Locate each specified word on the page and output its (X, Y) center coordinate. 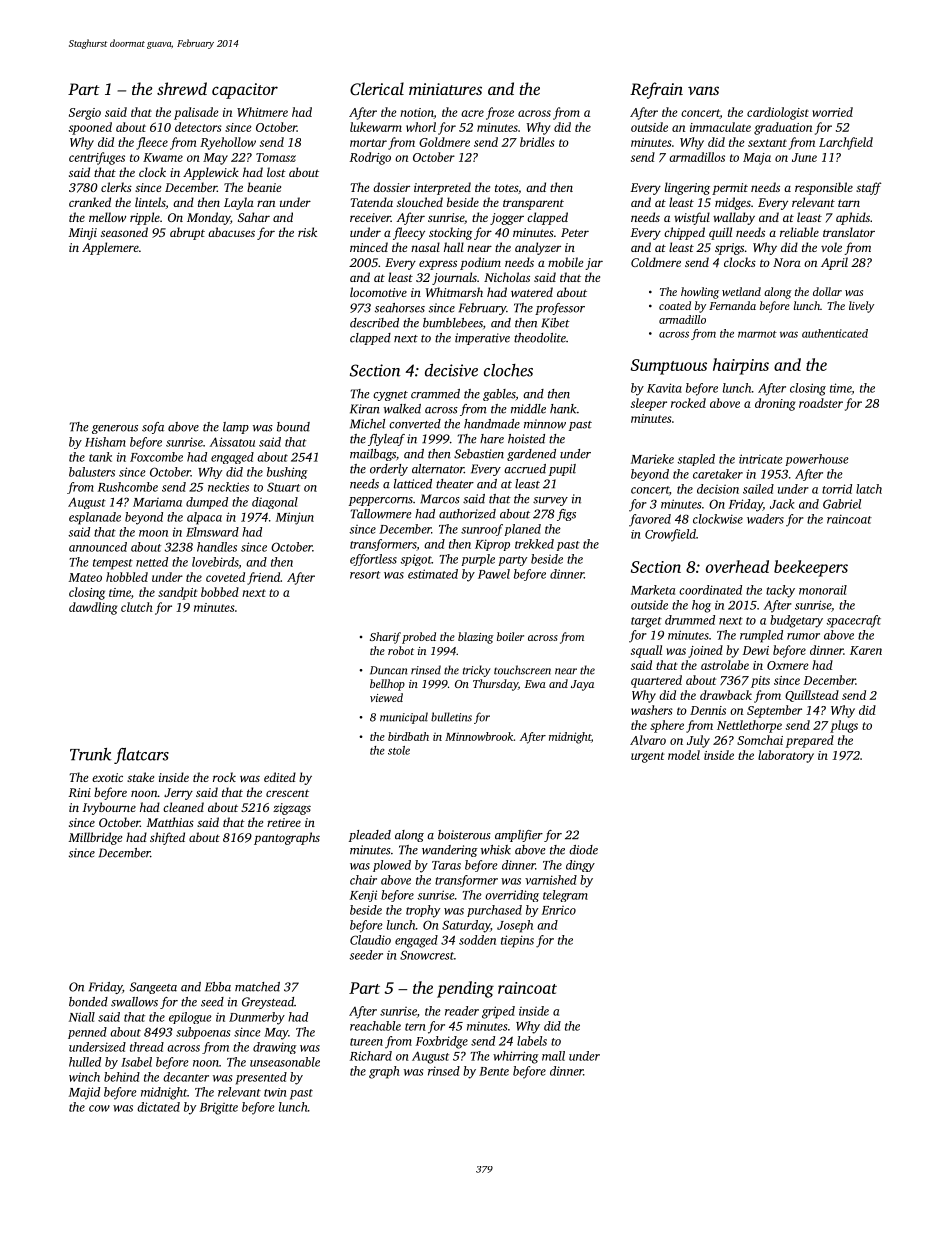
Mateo (85, 577)
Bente (494, 1071)
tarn (849, 203)
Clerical (377, 88)
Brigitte (219, 1108)
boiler (510, 636)
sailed (758, 489)
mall (553, 1056)
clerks (116, 187)
